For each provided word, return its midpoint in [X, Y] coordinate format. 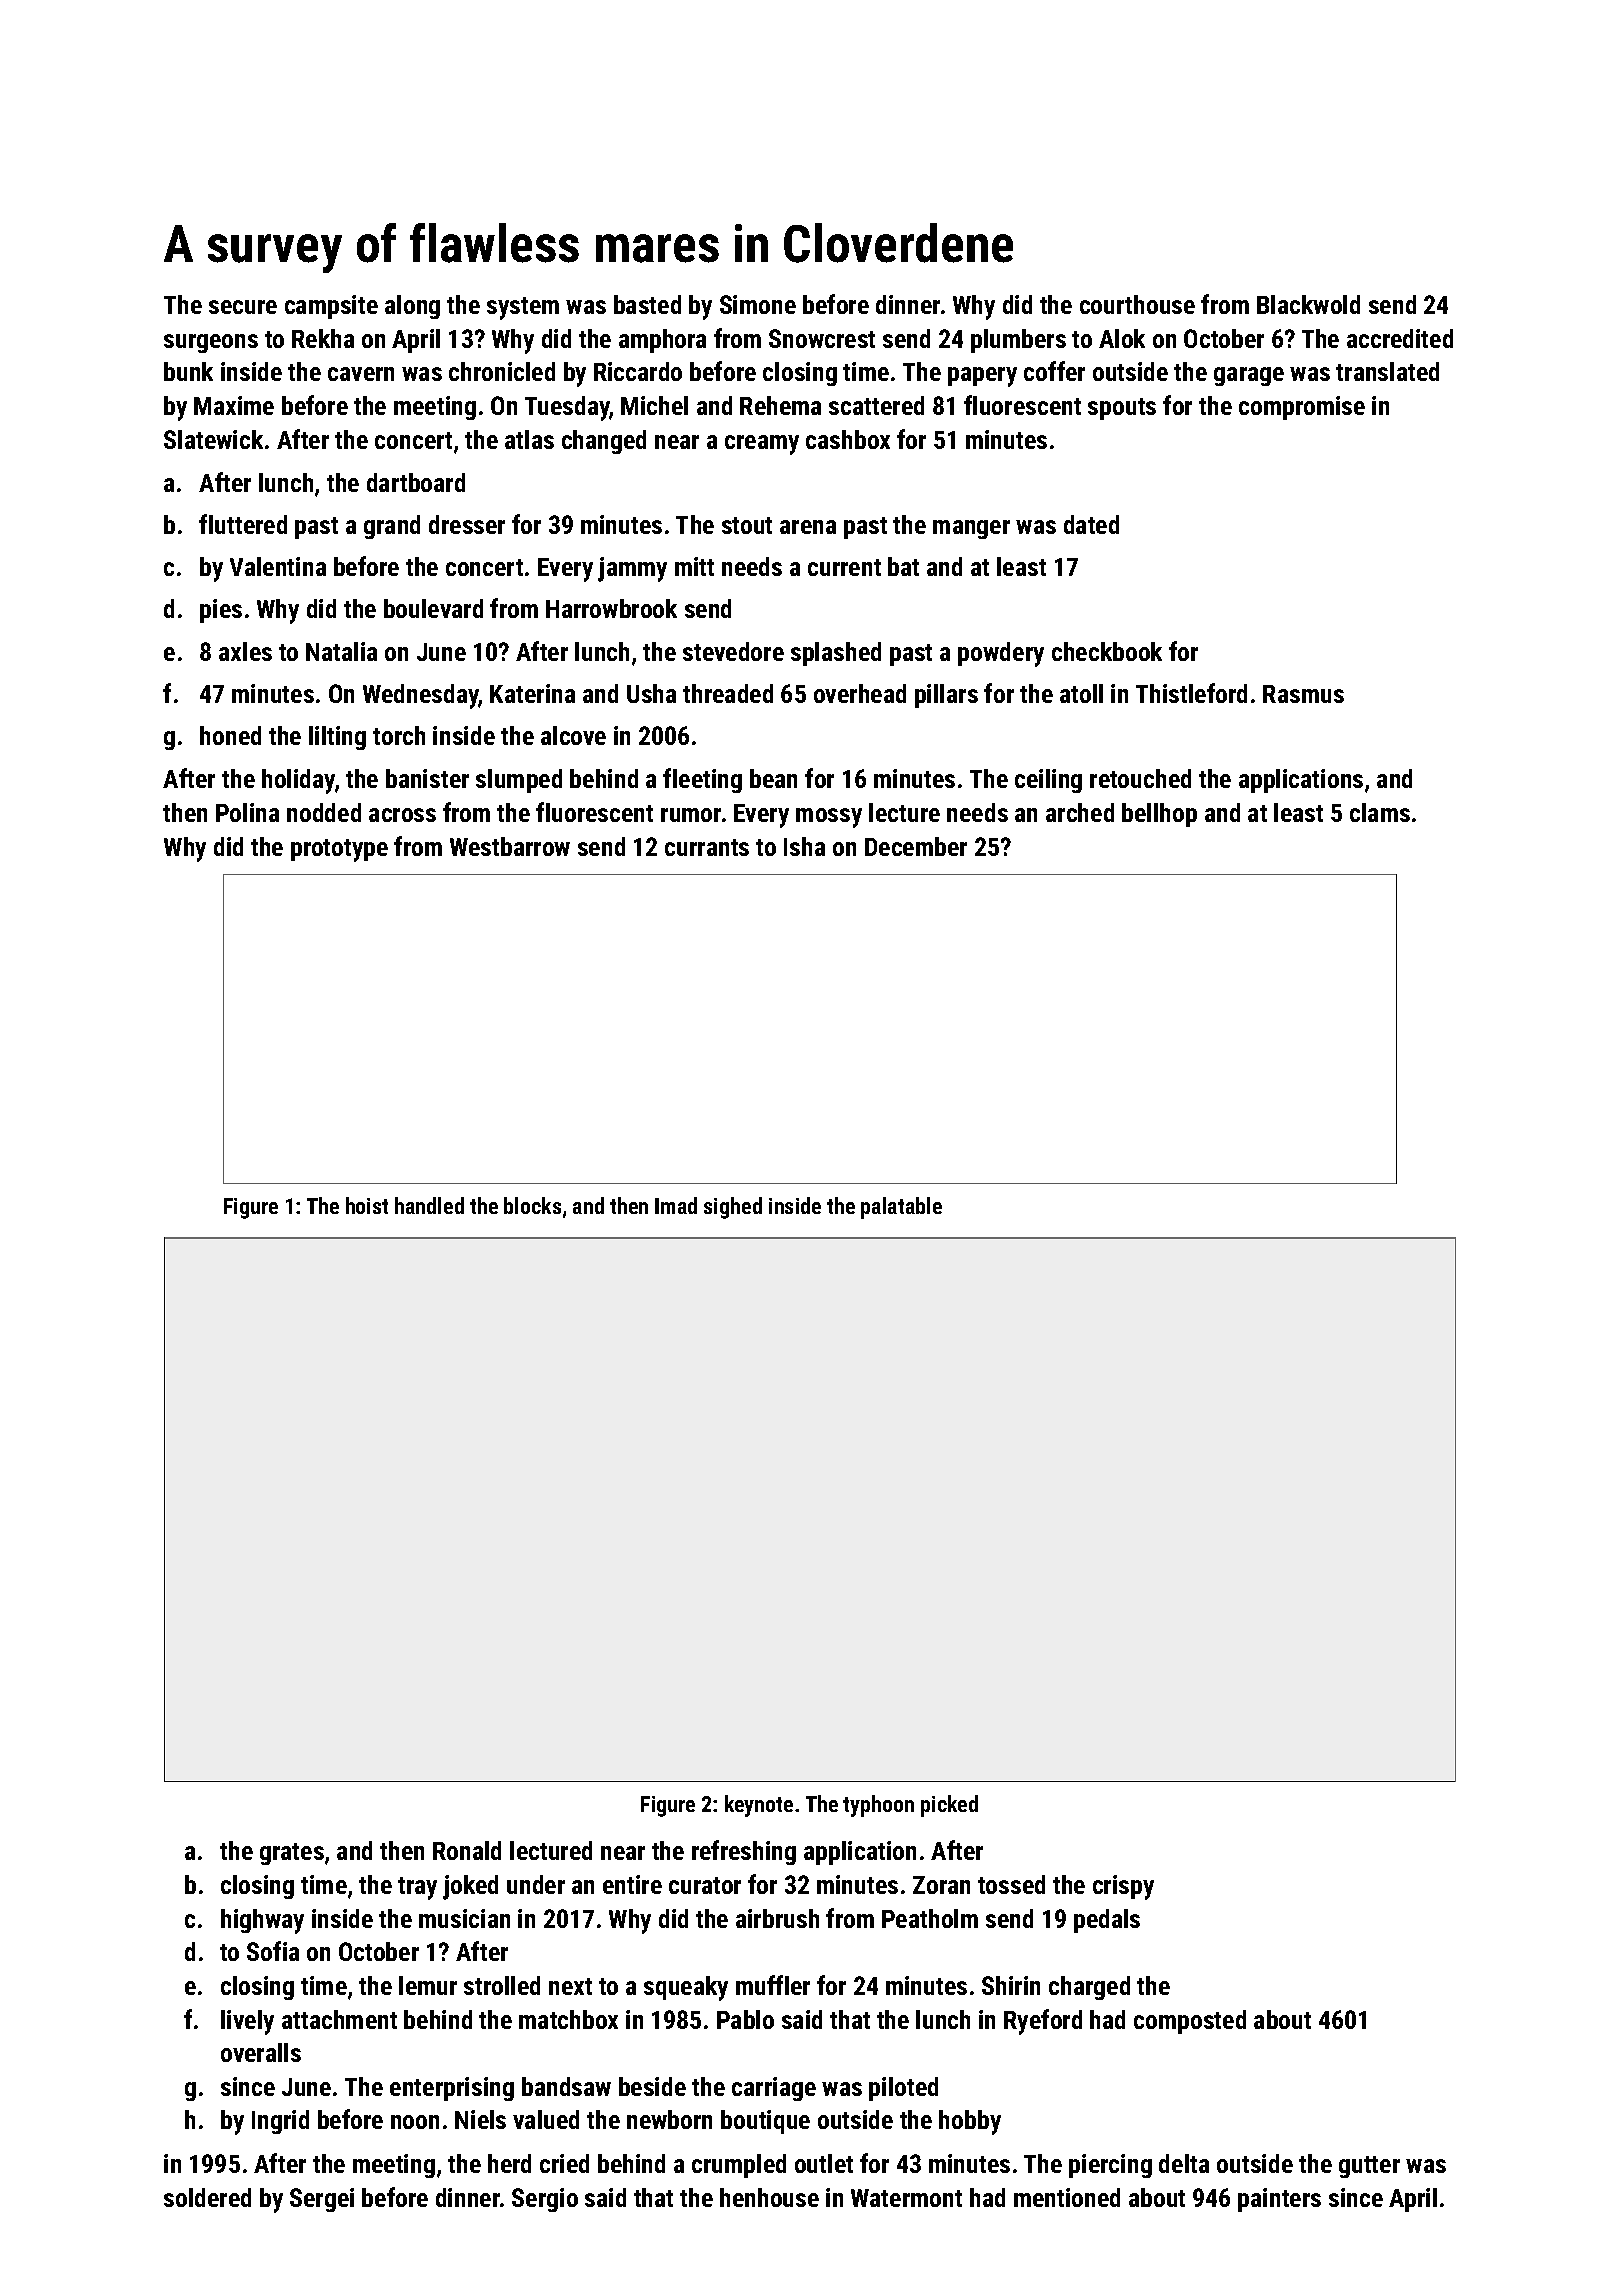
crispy [1123, 1887]
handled [429, 1205]
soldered [207, 2197]
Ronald [467, 1850]
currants [707, 847]
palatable [901, 1208]
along [412, 307]
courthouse [1137, 304]
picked [949, 1806]
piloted [903, 2089]
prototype [339, 850]
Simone [758, 304]
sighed [733, 1208]
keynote [759, 1806]
